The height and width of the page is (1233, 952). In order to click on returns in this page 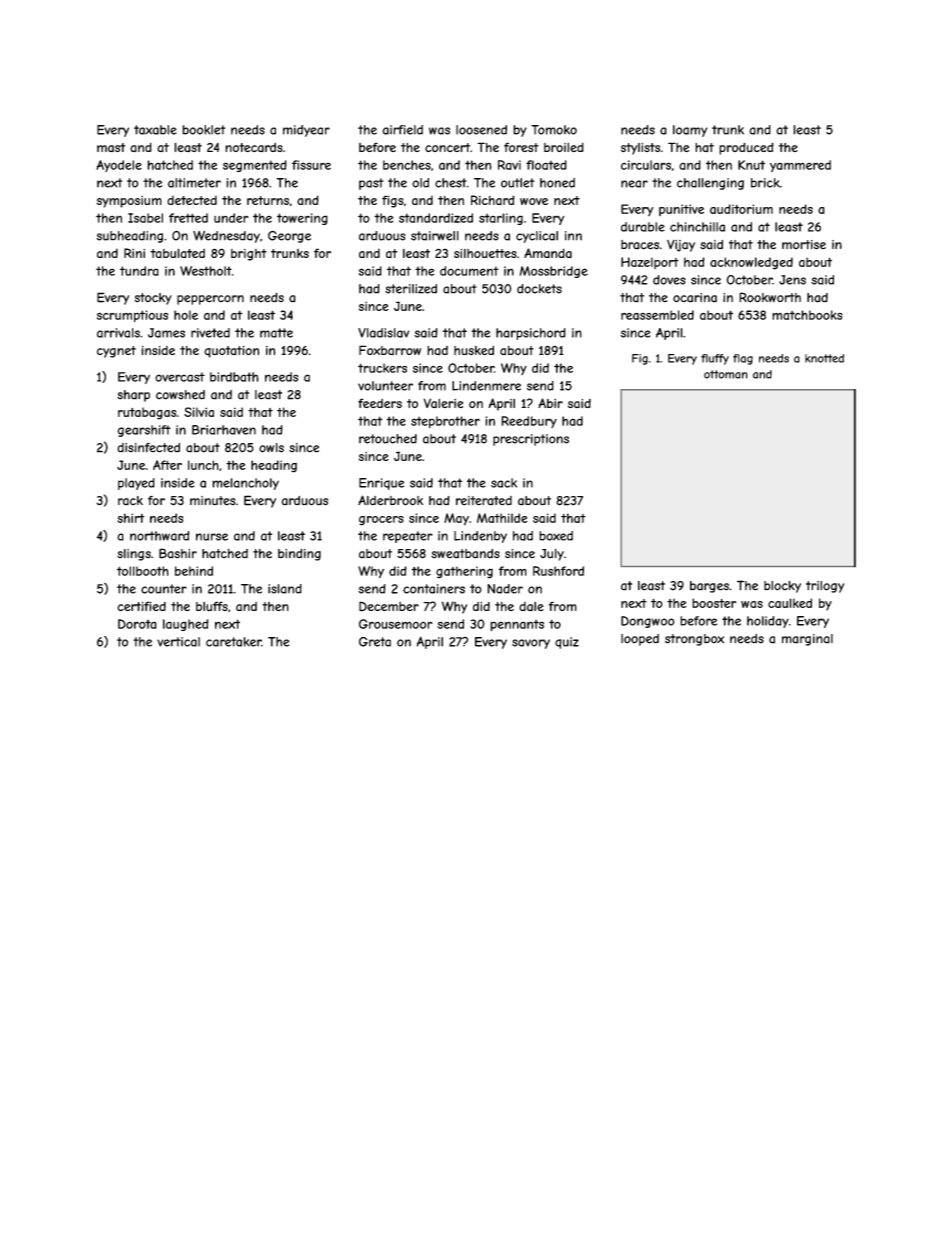, I will do `click(268, 200)`.
